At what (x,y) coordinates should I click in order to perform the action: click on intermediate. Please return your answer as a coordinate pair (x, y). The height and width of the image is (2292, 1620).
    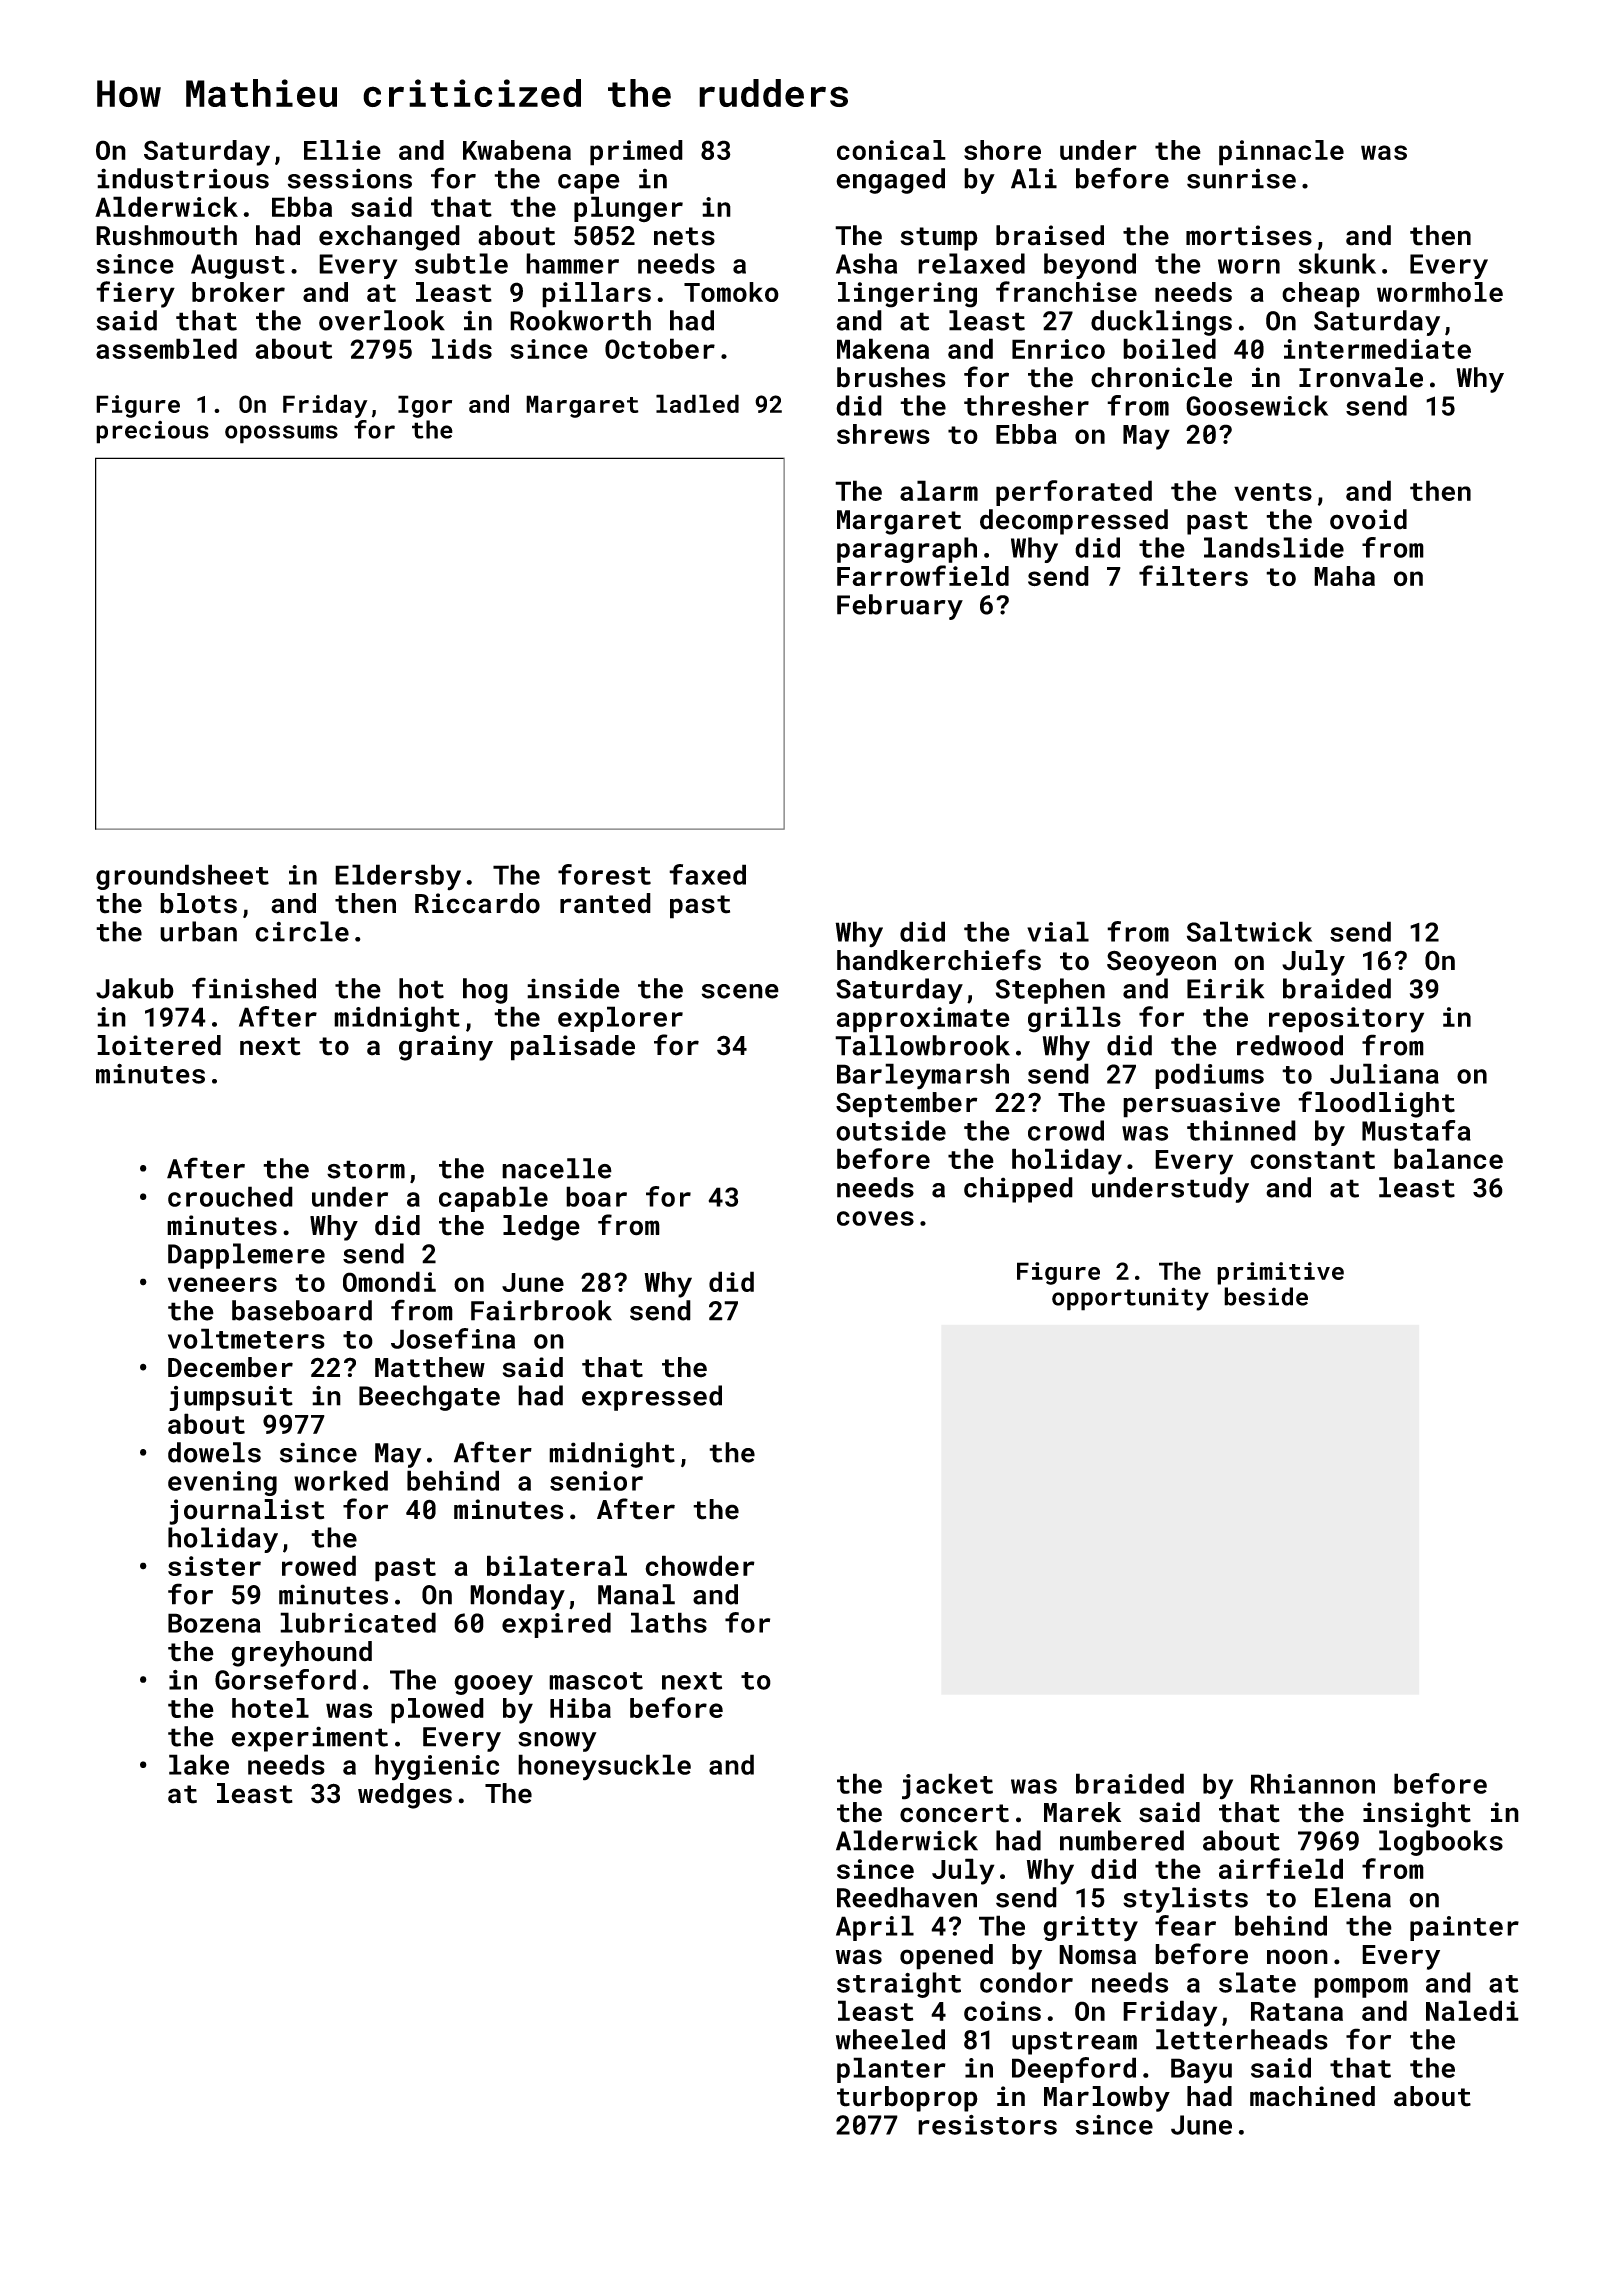
    Looking at the image, I should click on (1377, 348).
